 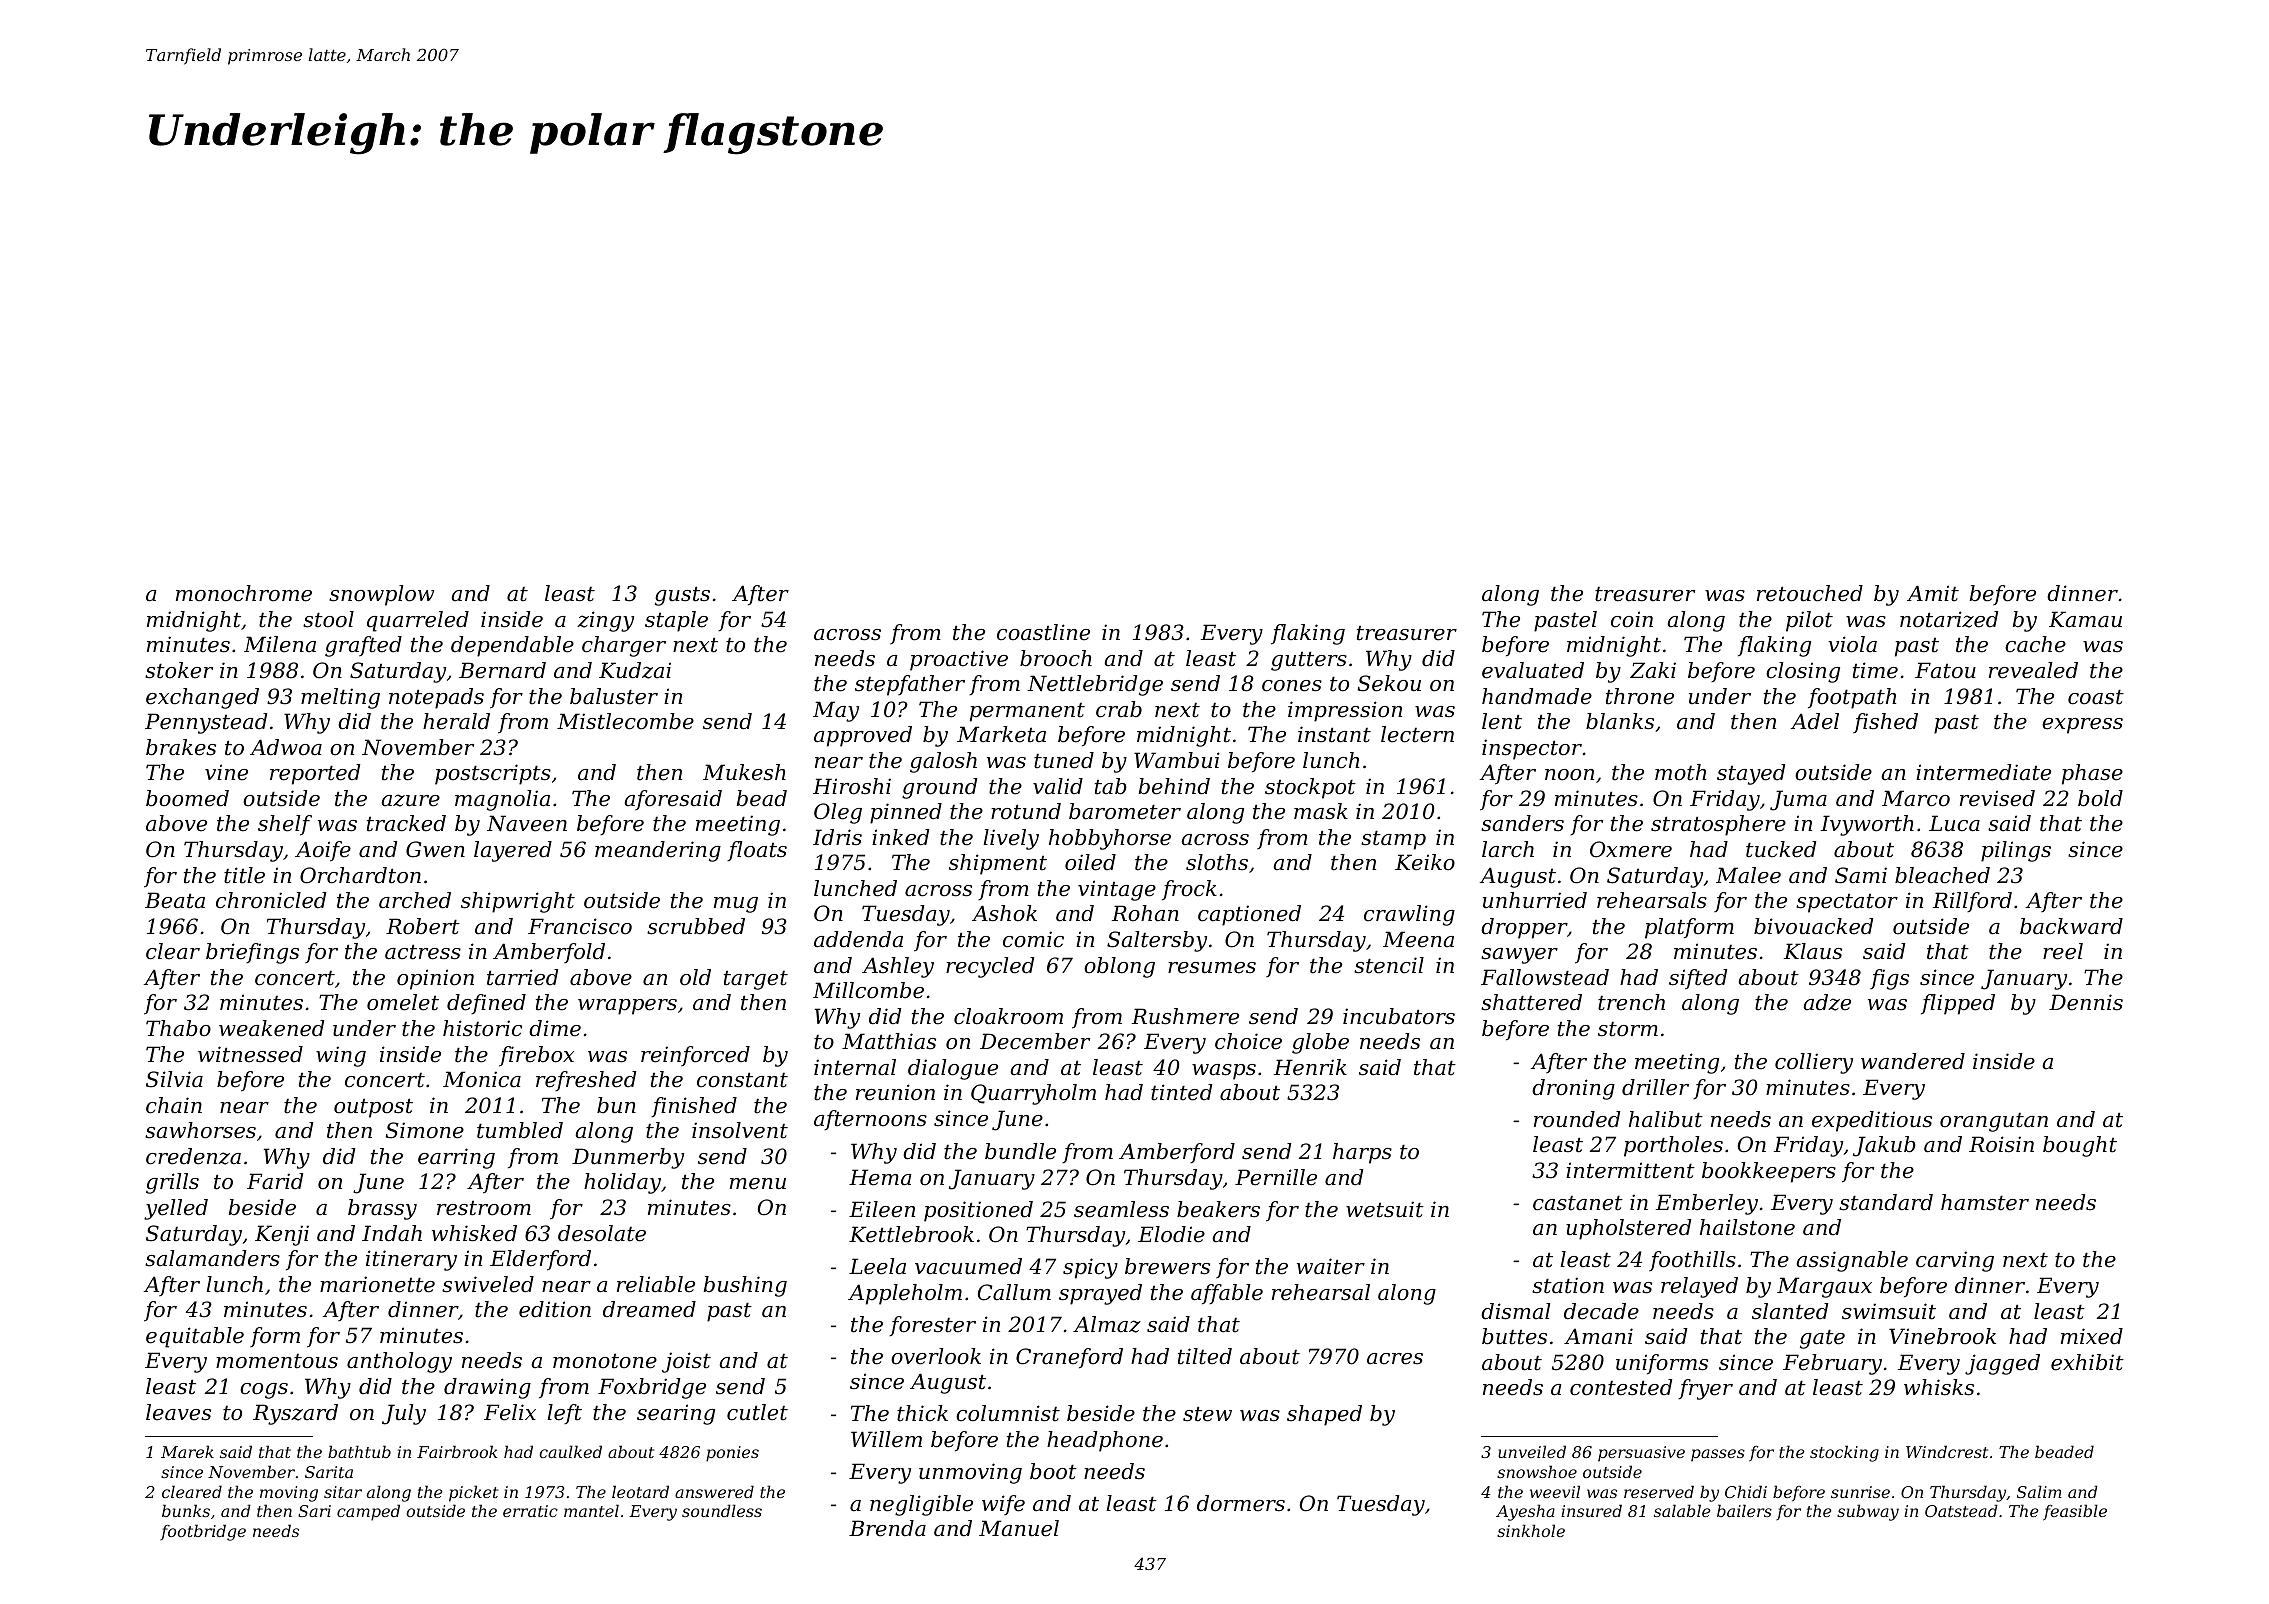 What do you see at coordinates (1810, 593) in the document?
I see `retouched` at bounding box center [1810, 593].
